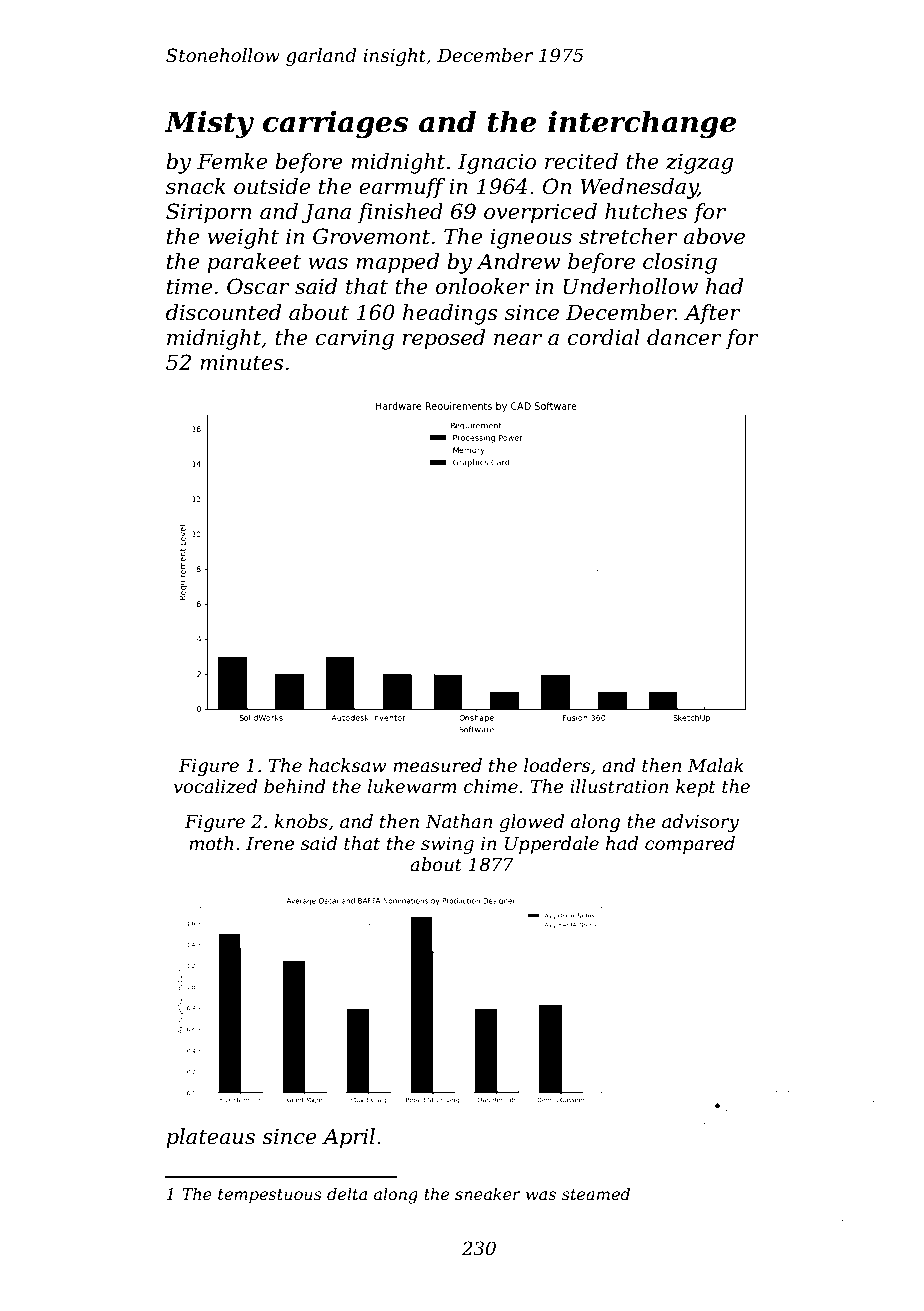  I want to click on steamed, so click(596, 1193).
